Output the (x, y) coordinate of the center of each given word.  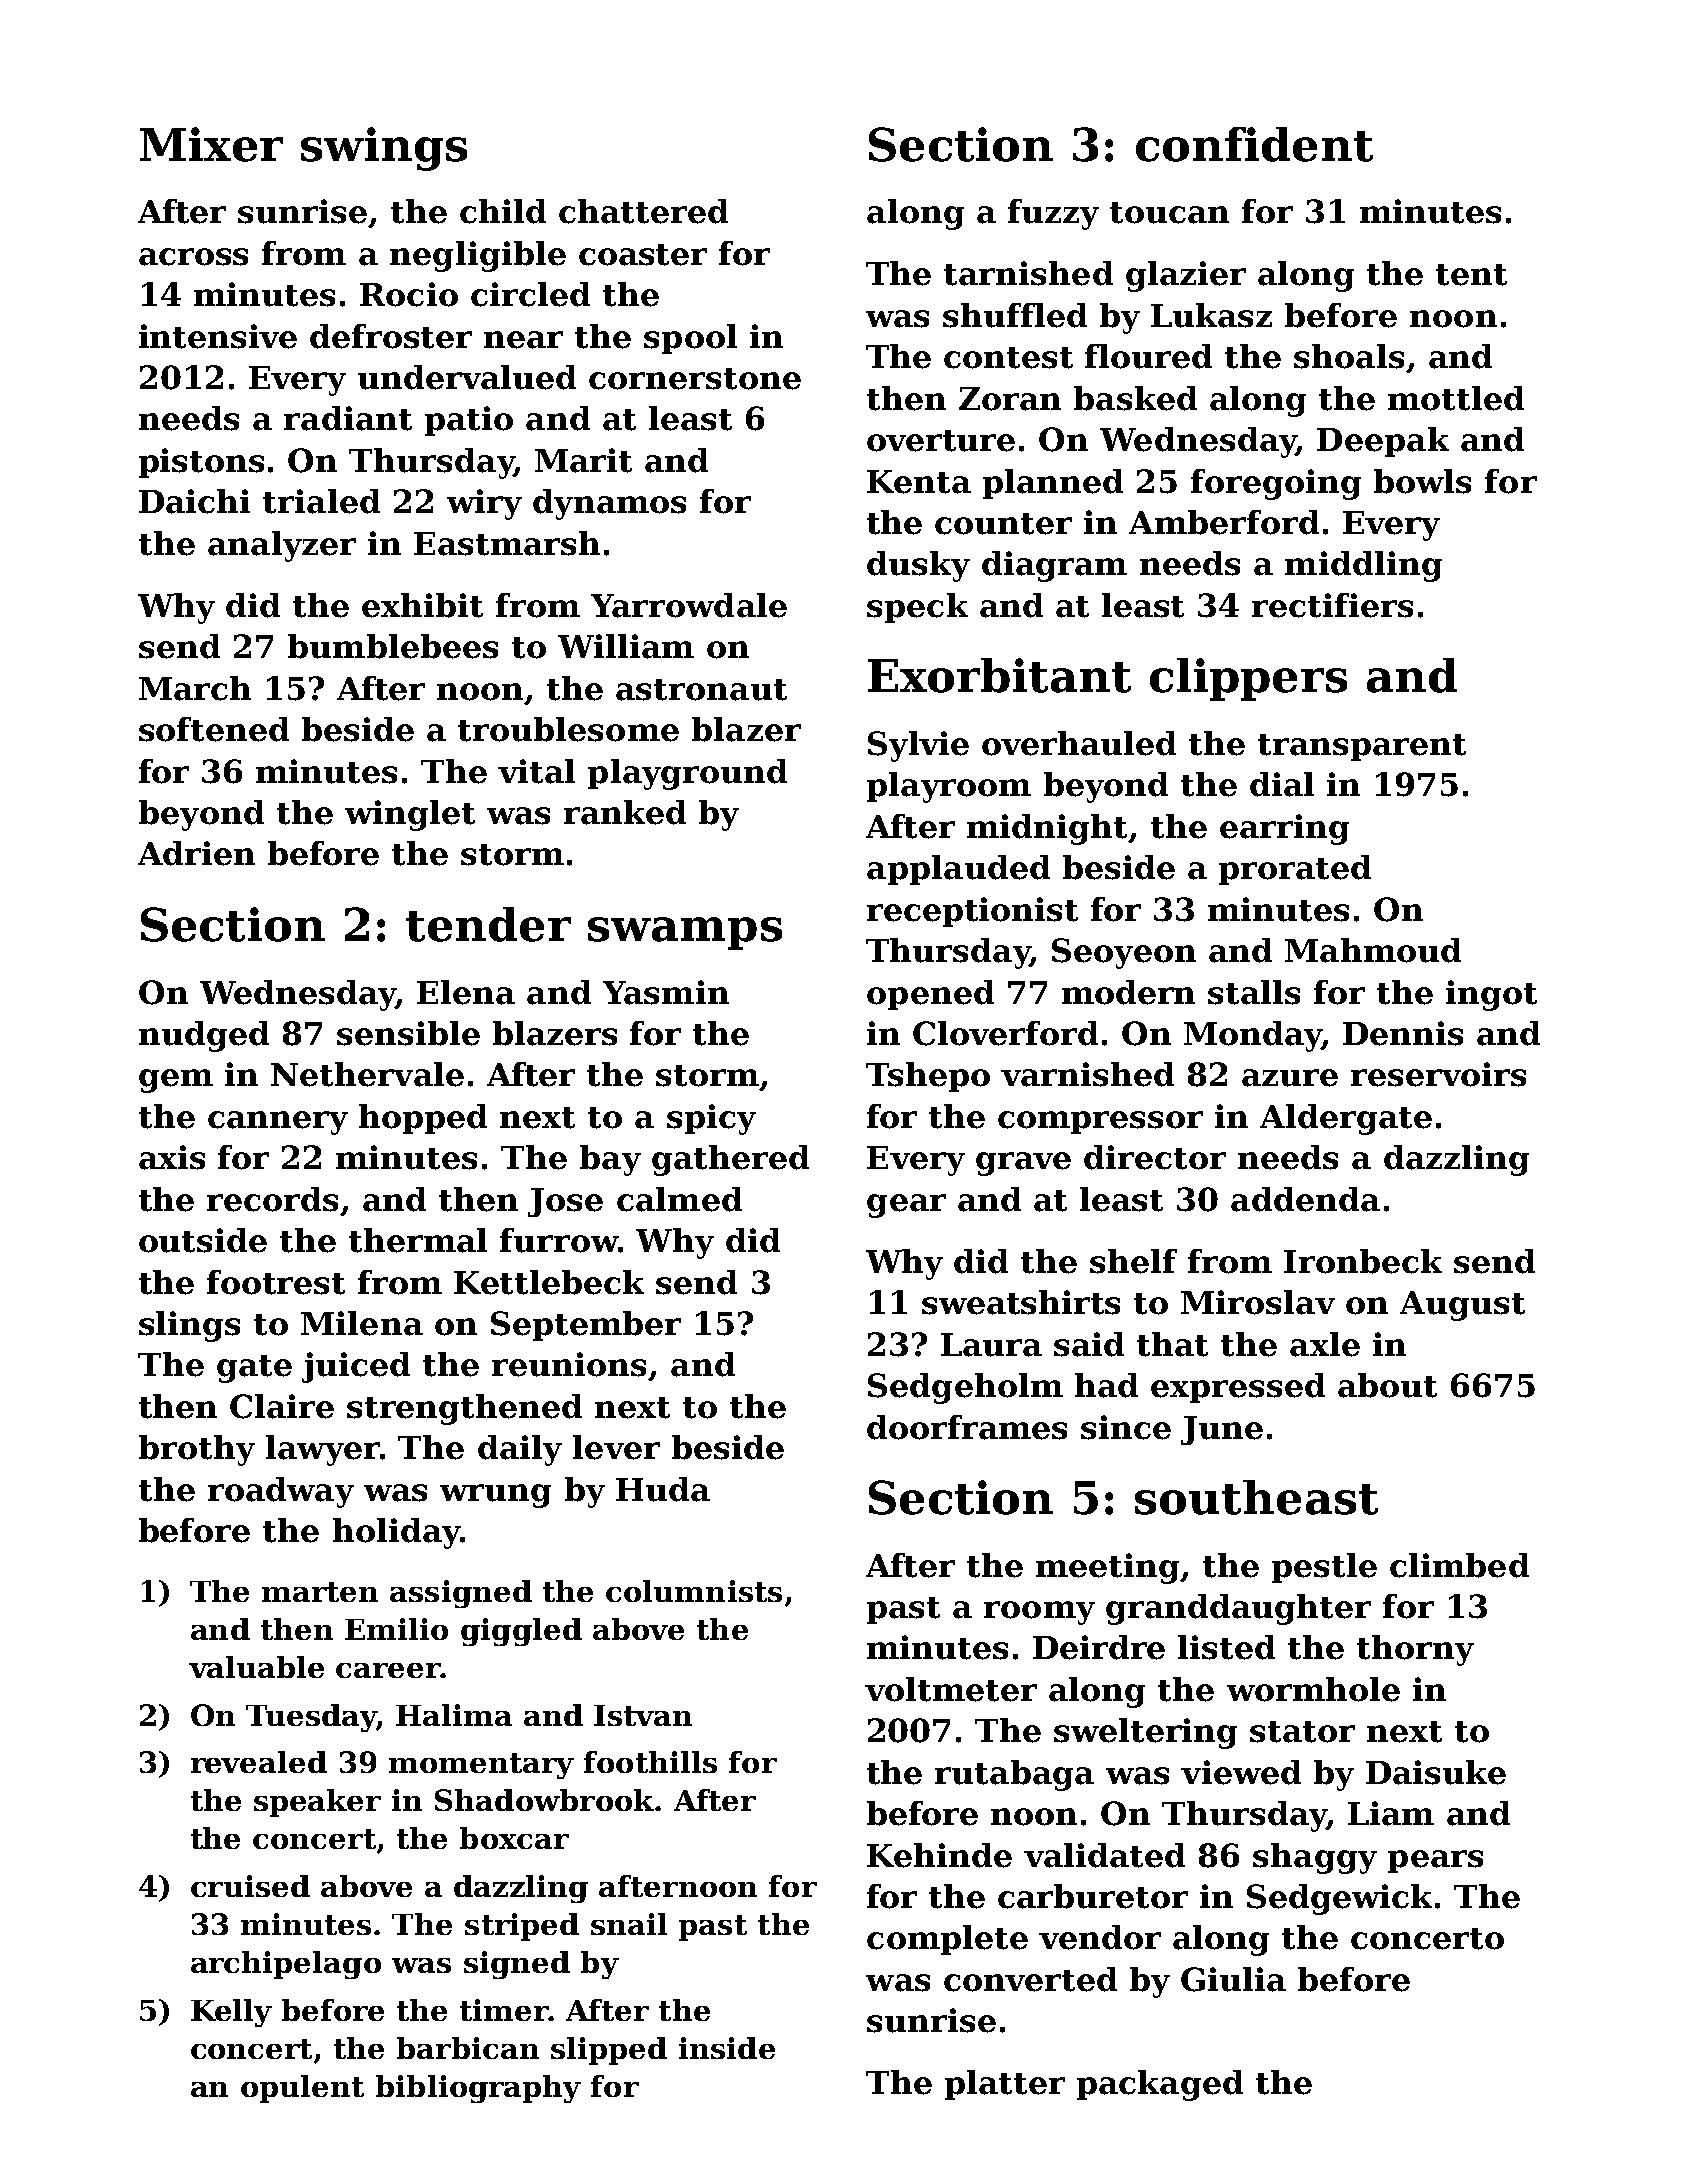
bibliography (478, 2089)
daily (520, 1450)
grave (1023, 1164)
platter (1005, 2085)
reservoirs (1438, 1074)
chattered (643, 211)
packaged (1160, 2085)
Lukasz (1211, 315)
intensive (218, 336)
